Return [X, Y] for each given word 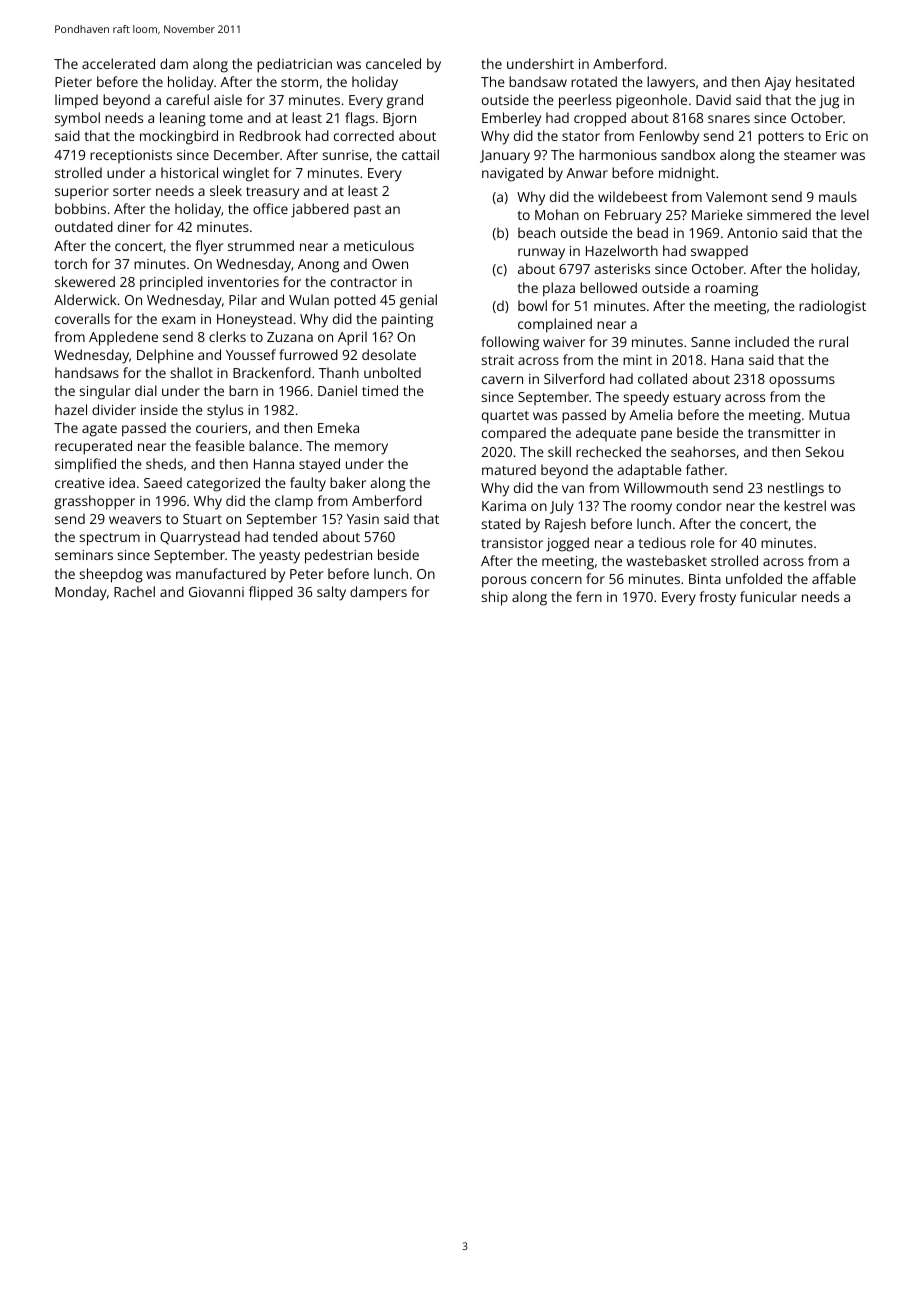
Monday [81, 593]
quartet [505, 417]
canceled [393, 63]
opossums [802, 381]
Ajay [777, 84]
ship [495, 598]
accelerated [118, 63]
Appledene [123, 338]
